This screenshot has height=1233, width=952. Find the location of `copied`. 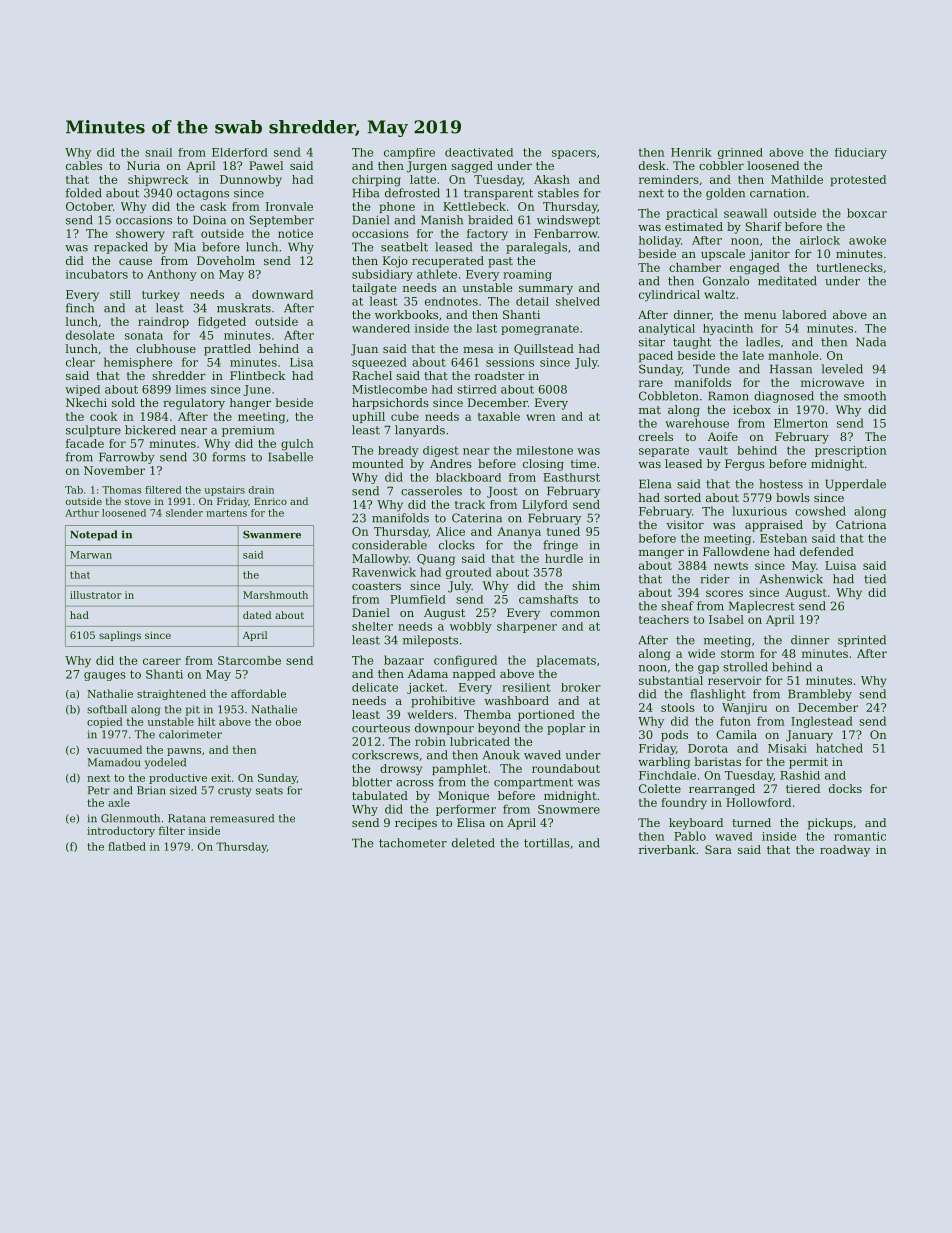

copied is located at coordinates (105, 722).
